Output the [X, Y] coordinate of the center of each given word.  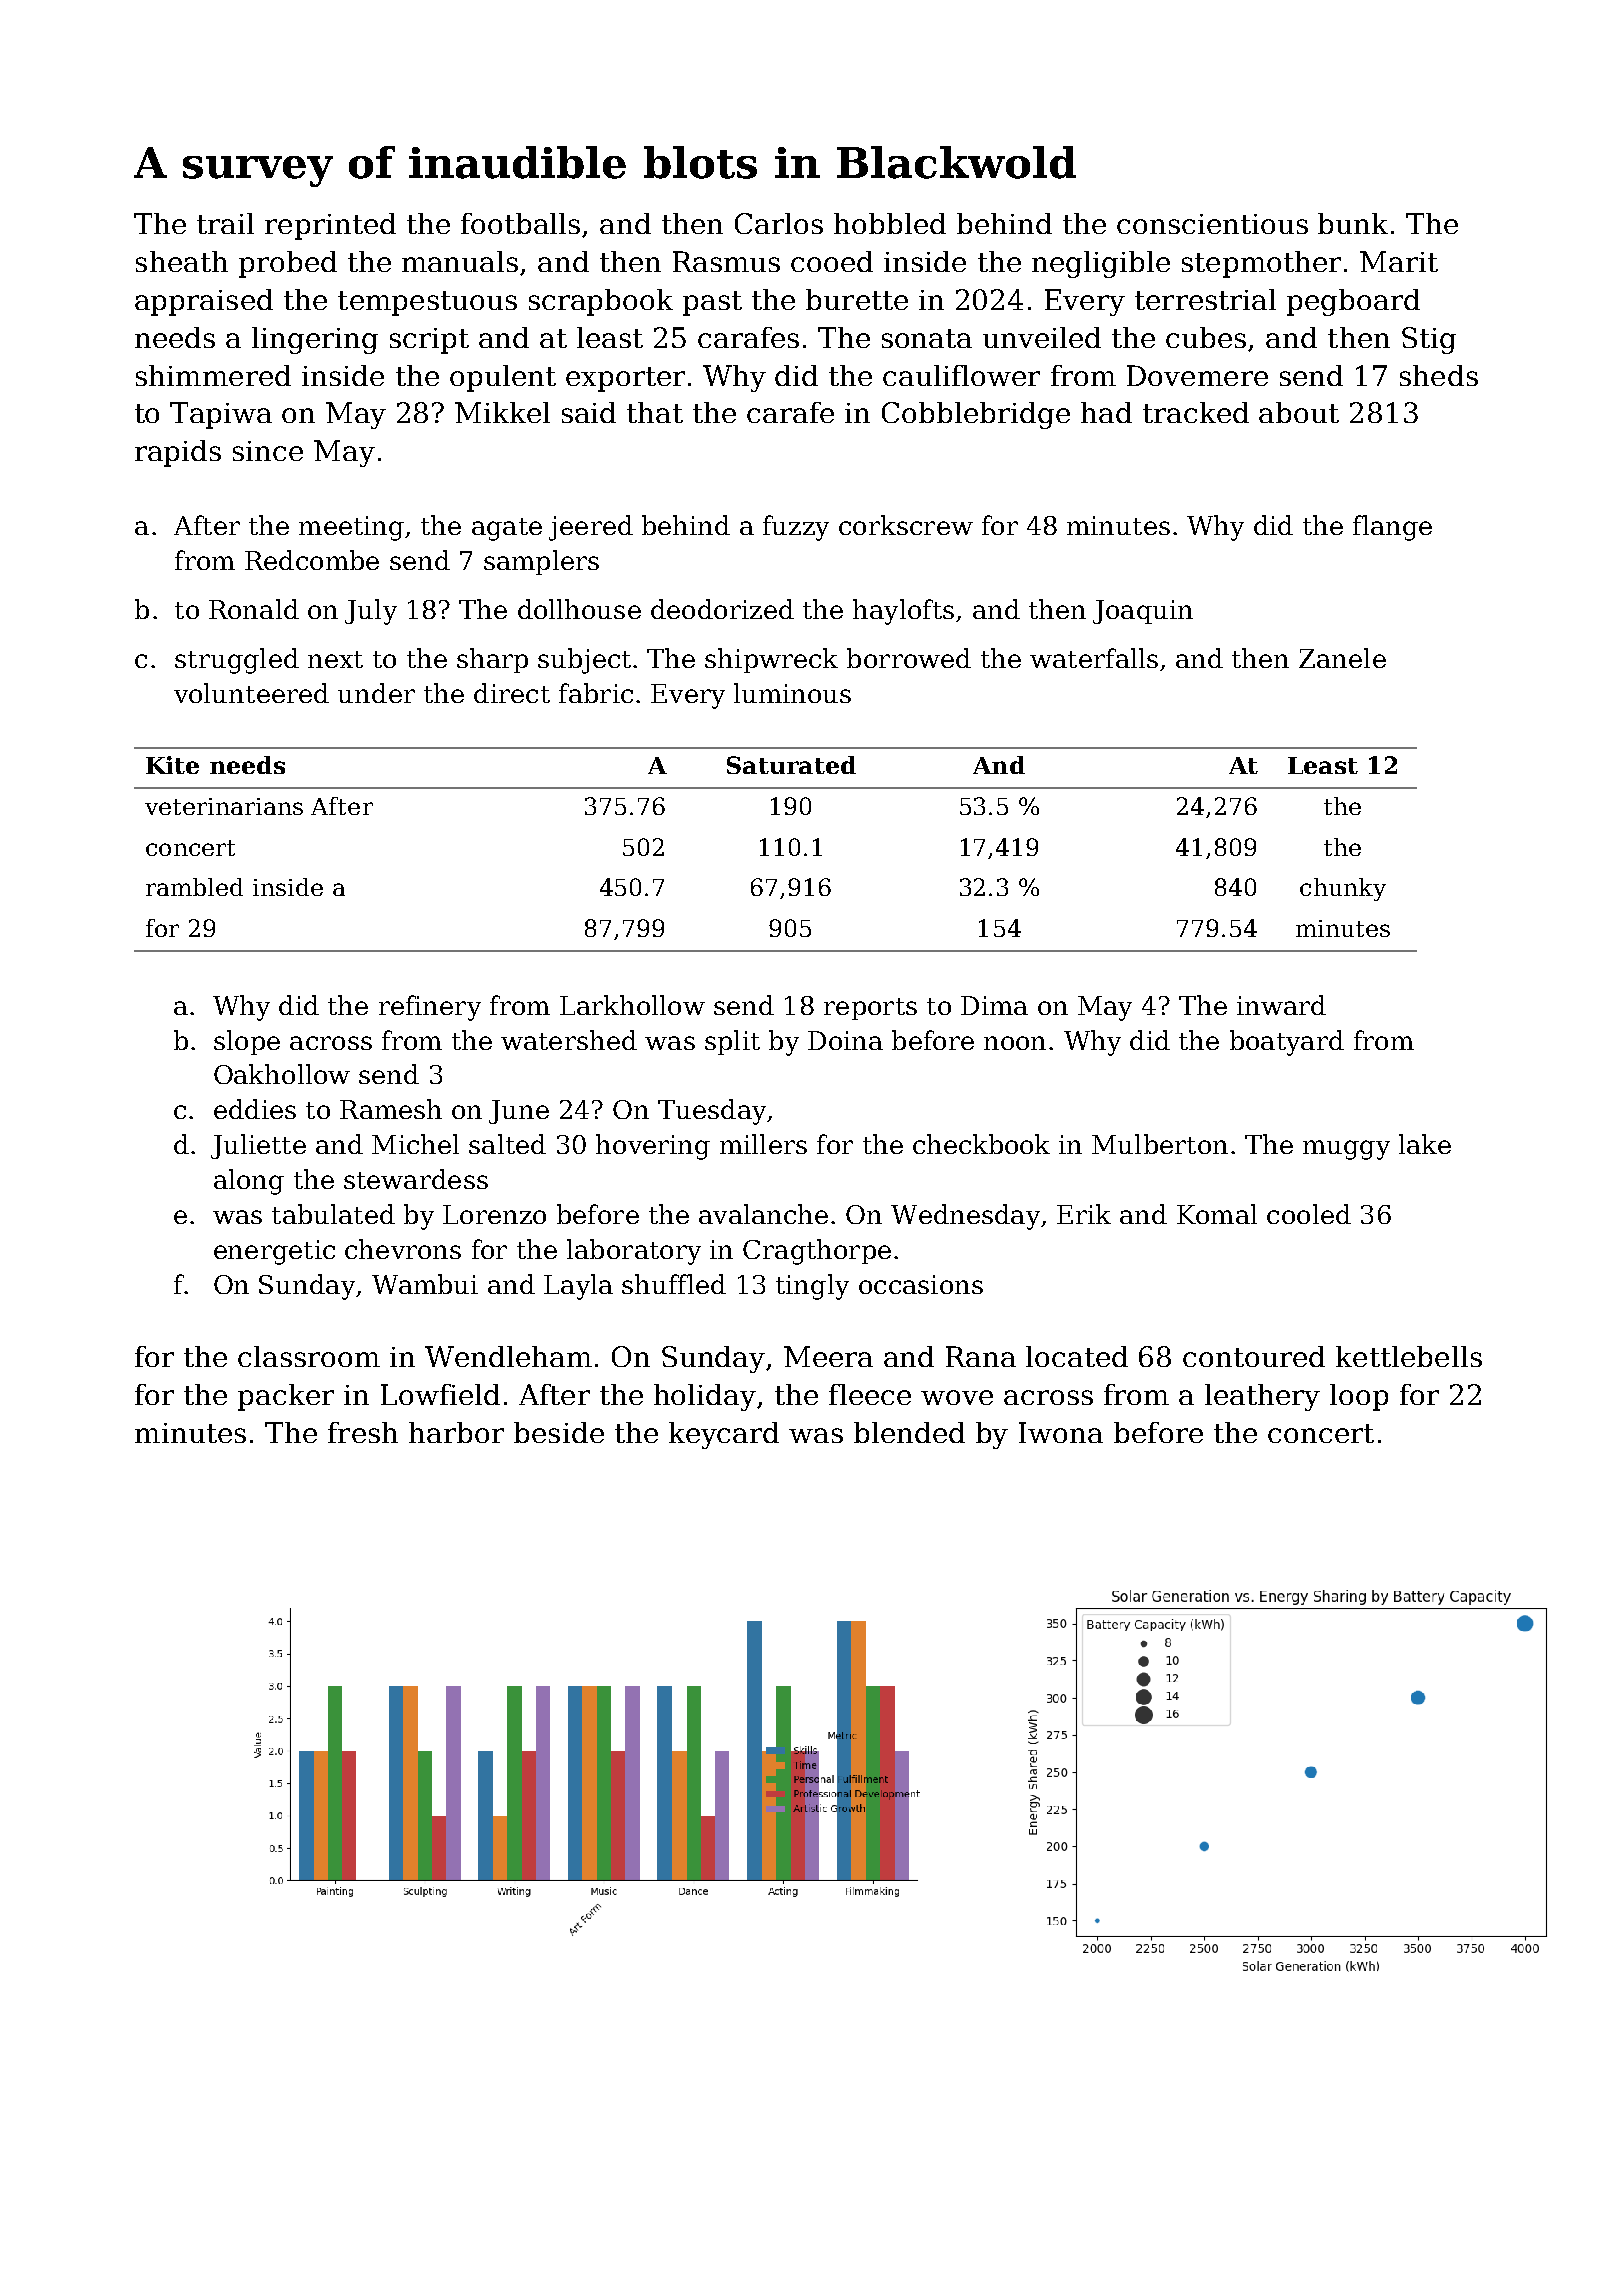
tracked [1196, 412]
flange [1392, 528]
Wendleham [508, 1356]
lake [1425, 1144]
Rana [981, 1356]
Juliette [258, 1146]
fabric [596, 693]
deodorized [722, 609]
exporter [625, 379]
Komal [1217, 1214]
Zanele [1342, 658]
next [335, 659]
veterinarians [224, 806]
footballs [520, 223]
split [732, 1042]
